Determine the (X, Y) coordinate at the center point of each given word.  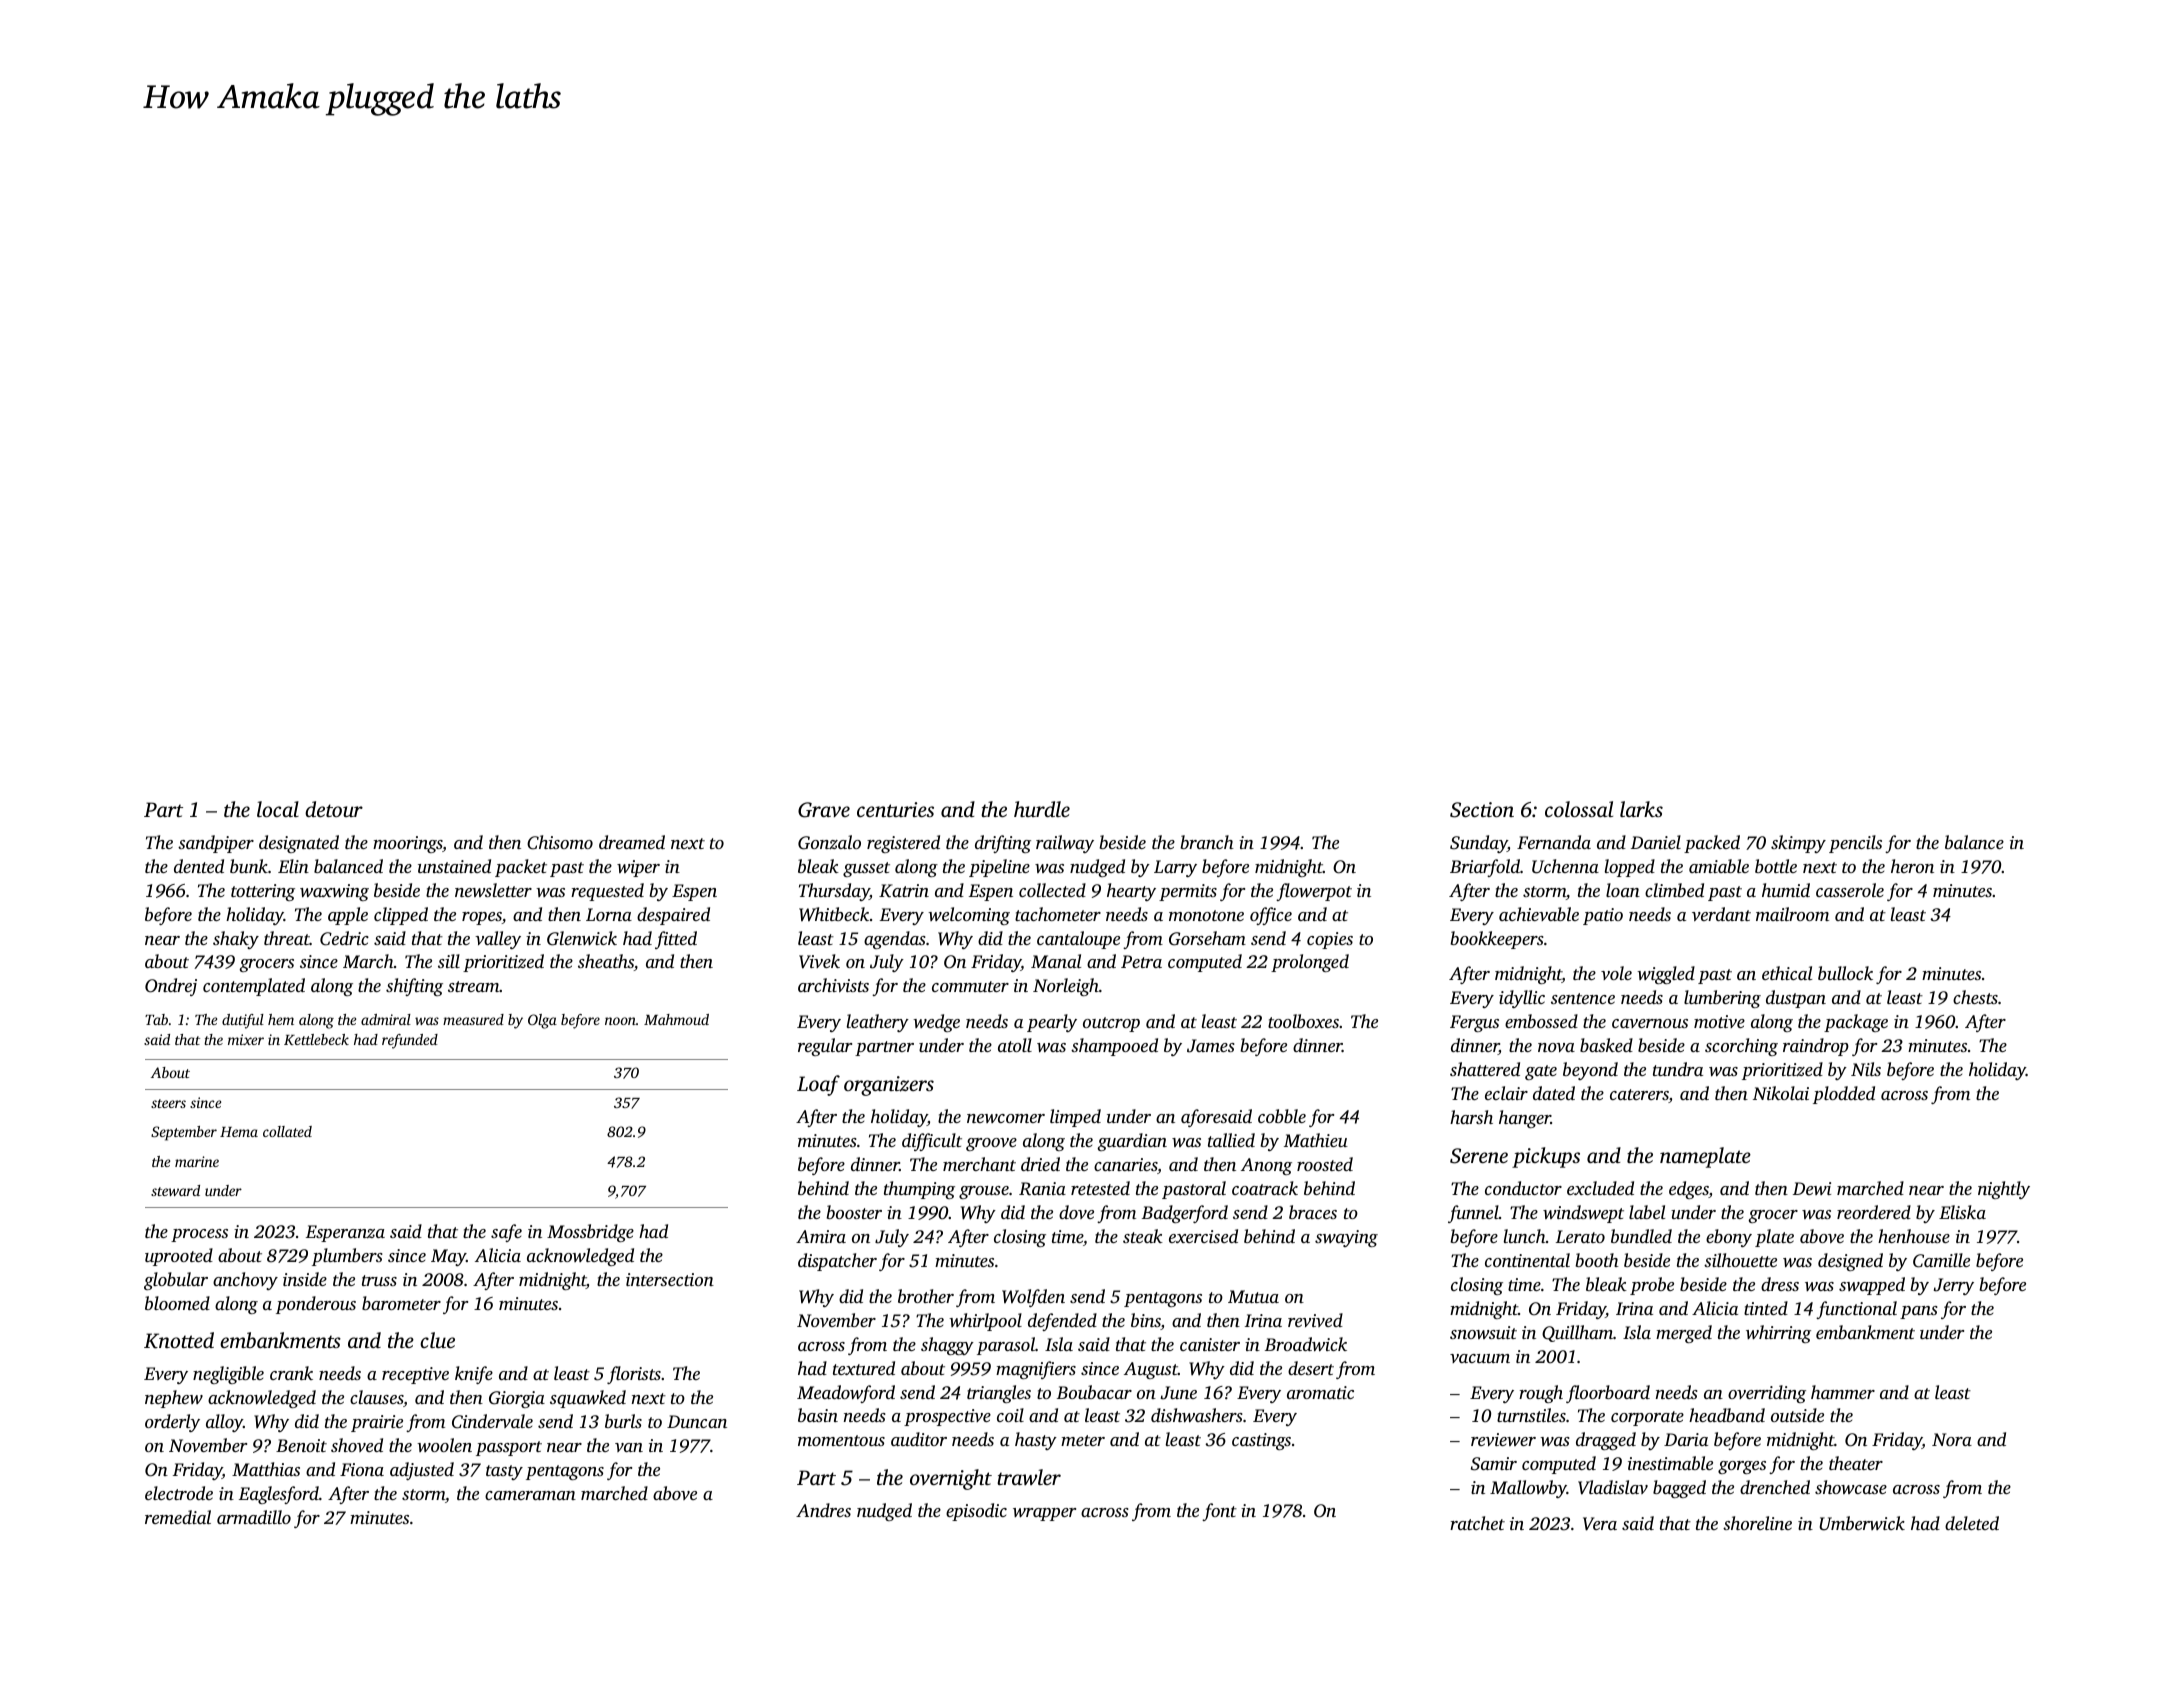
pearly (1052, 1023)
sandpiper (216, 844)
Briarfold (1485, 868)
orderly (172, 1423)
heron (1912, 866)
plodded (1844, 1095)
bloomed (177, 1303)
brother (926, 1296)
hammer (1843, 1392)
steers (168, 1103)
